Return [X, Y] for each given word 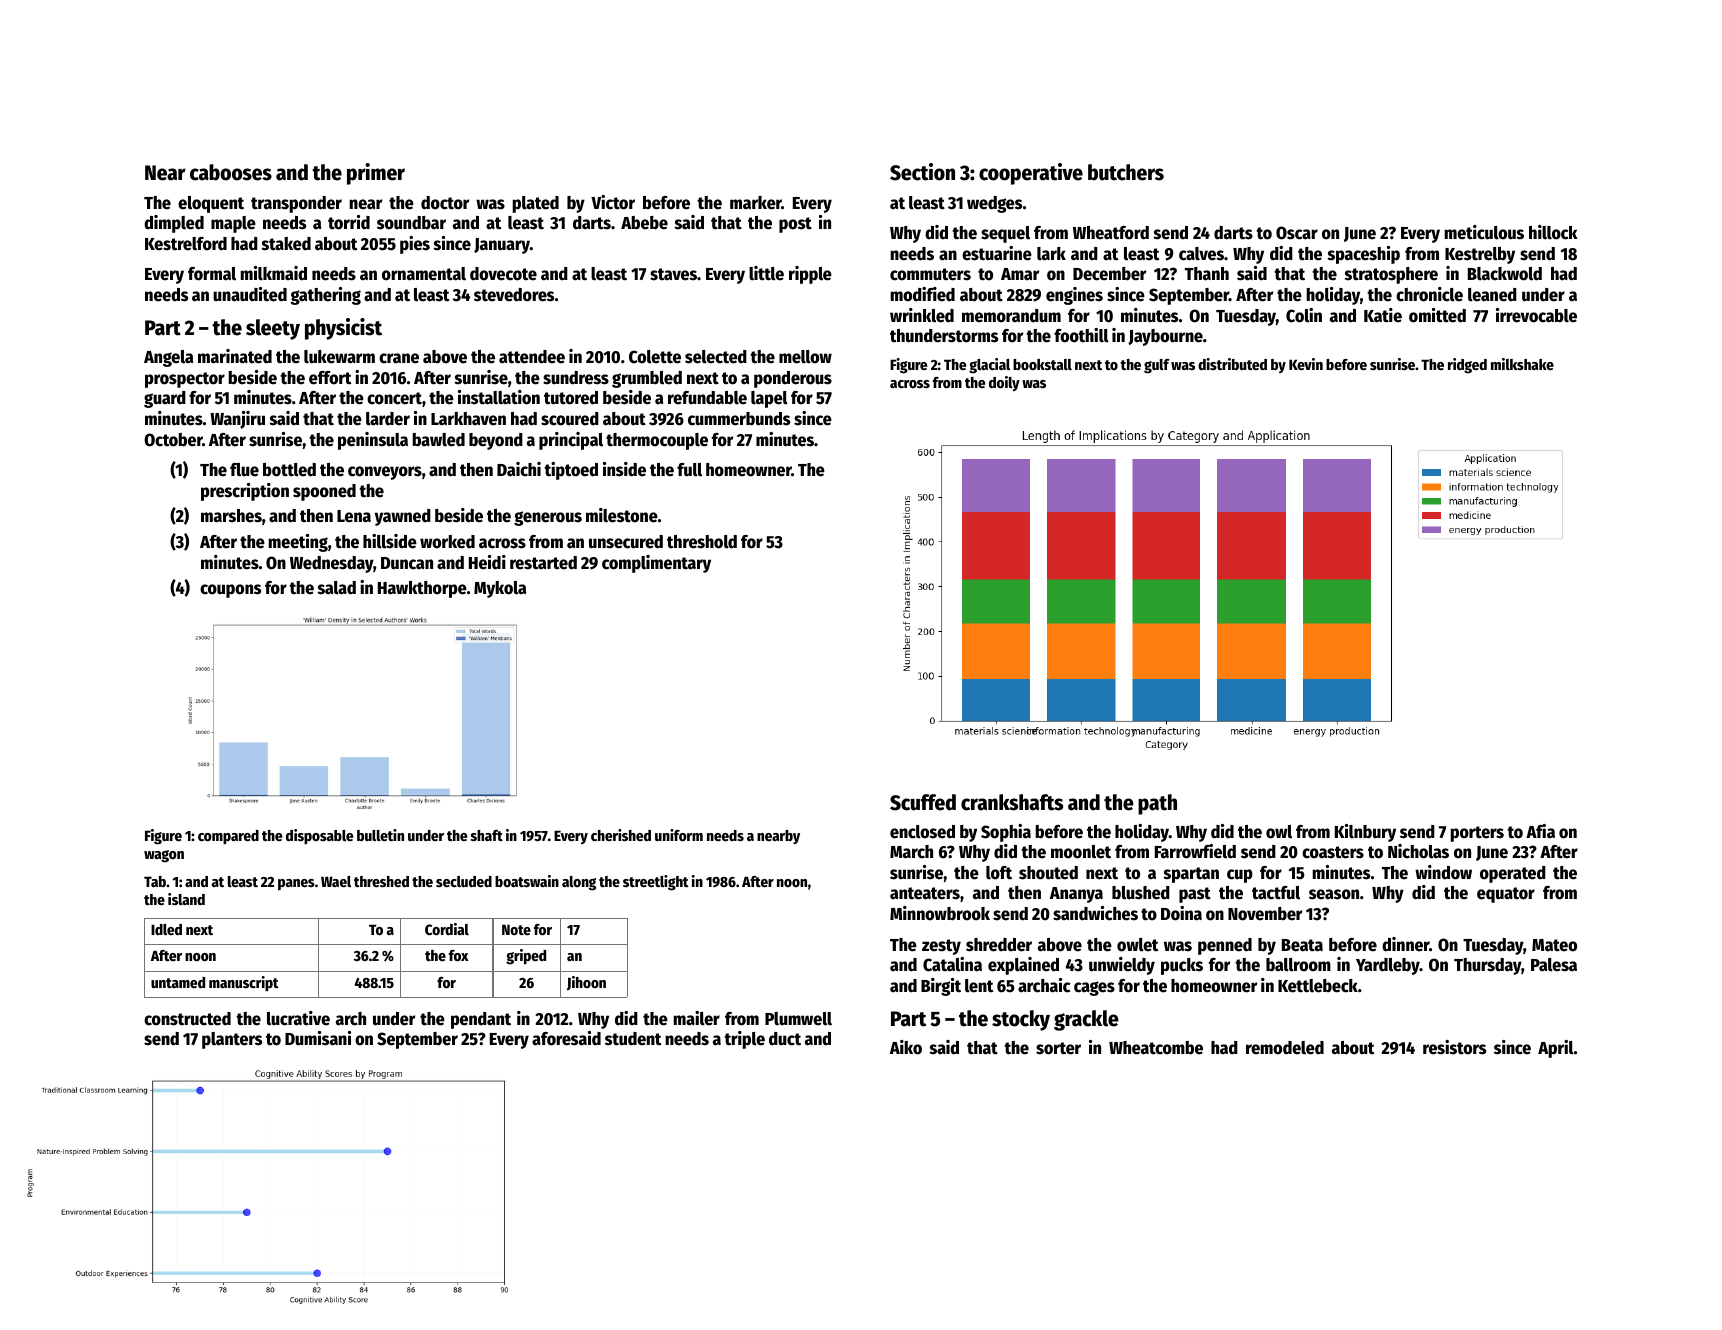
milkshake [1522, 364]
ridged [1467, 366]
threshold [702, 542]
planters [232, 1040]
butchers [1126, 172]
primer [376, 174]
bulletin [380, 835]
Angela [168, 358]
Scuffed [923, 802]
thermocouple [657, 441]
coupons [230, 591]
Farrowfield [1195, 851]
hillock [1553, 232]
